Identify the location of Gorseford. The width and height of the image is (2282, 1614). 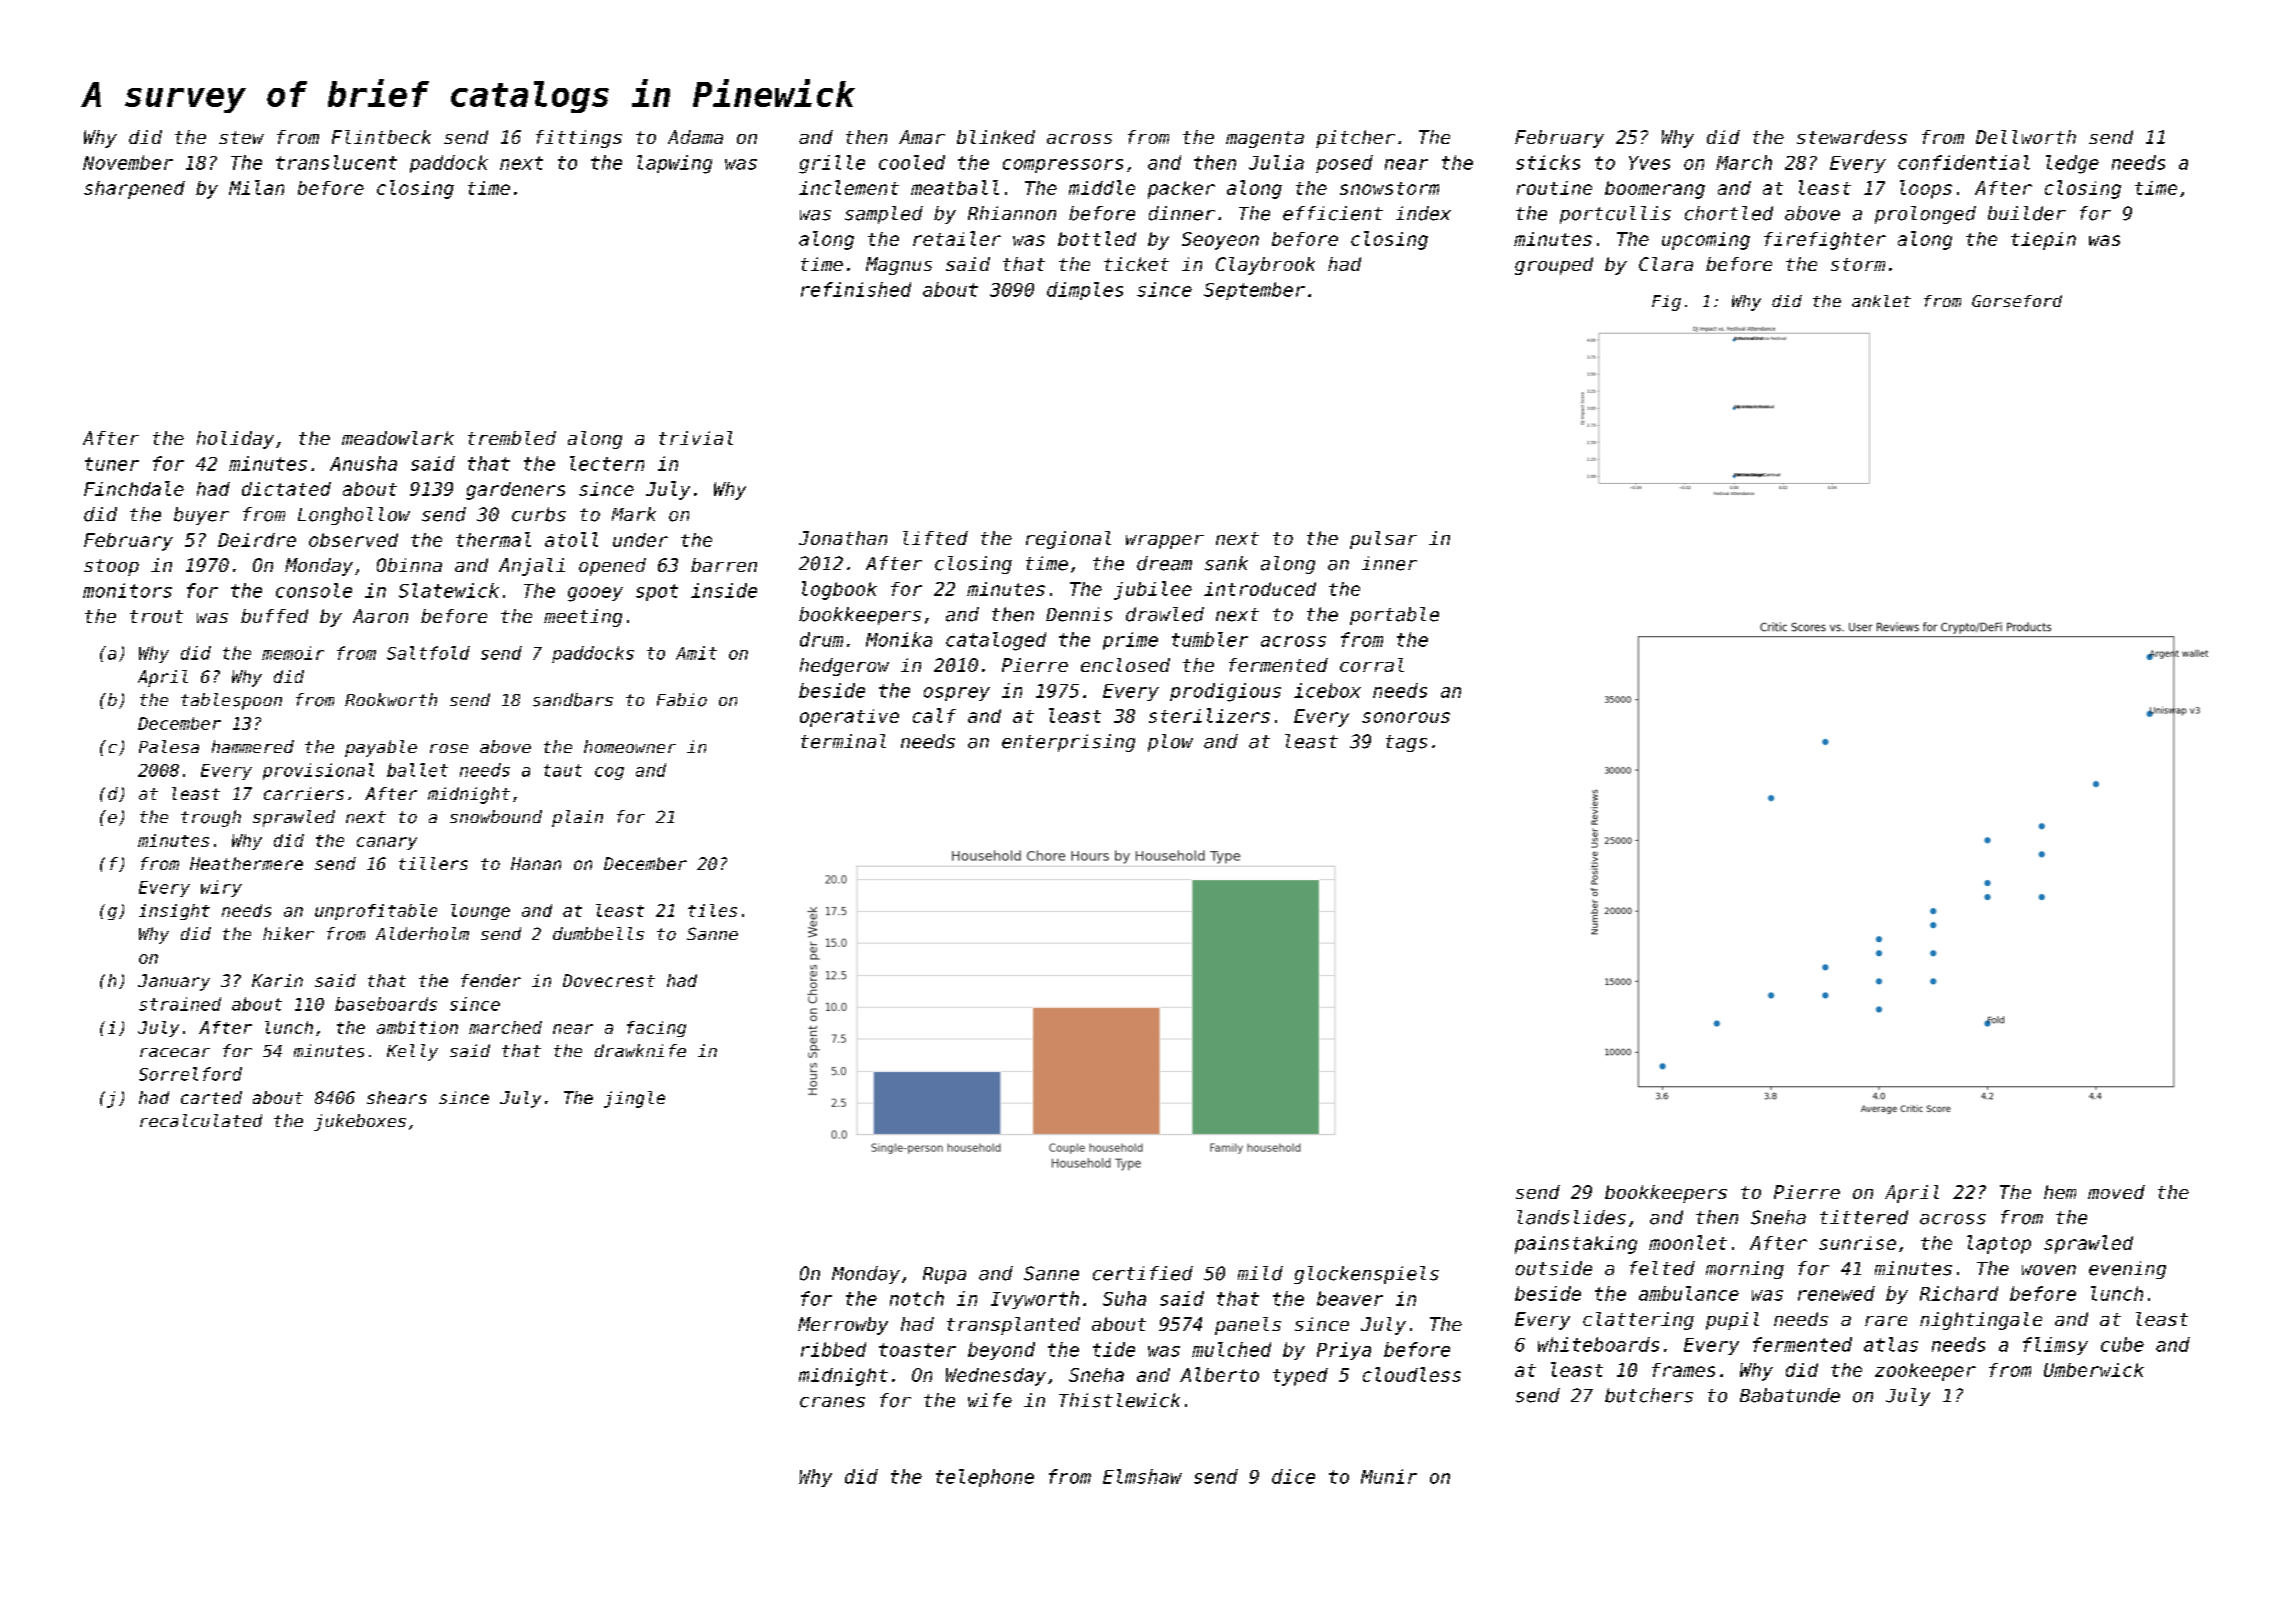
(2017, 301).
